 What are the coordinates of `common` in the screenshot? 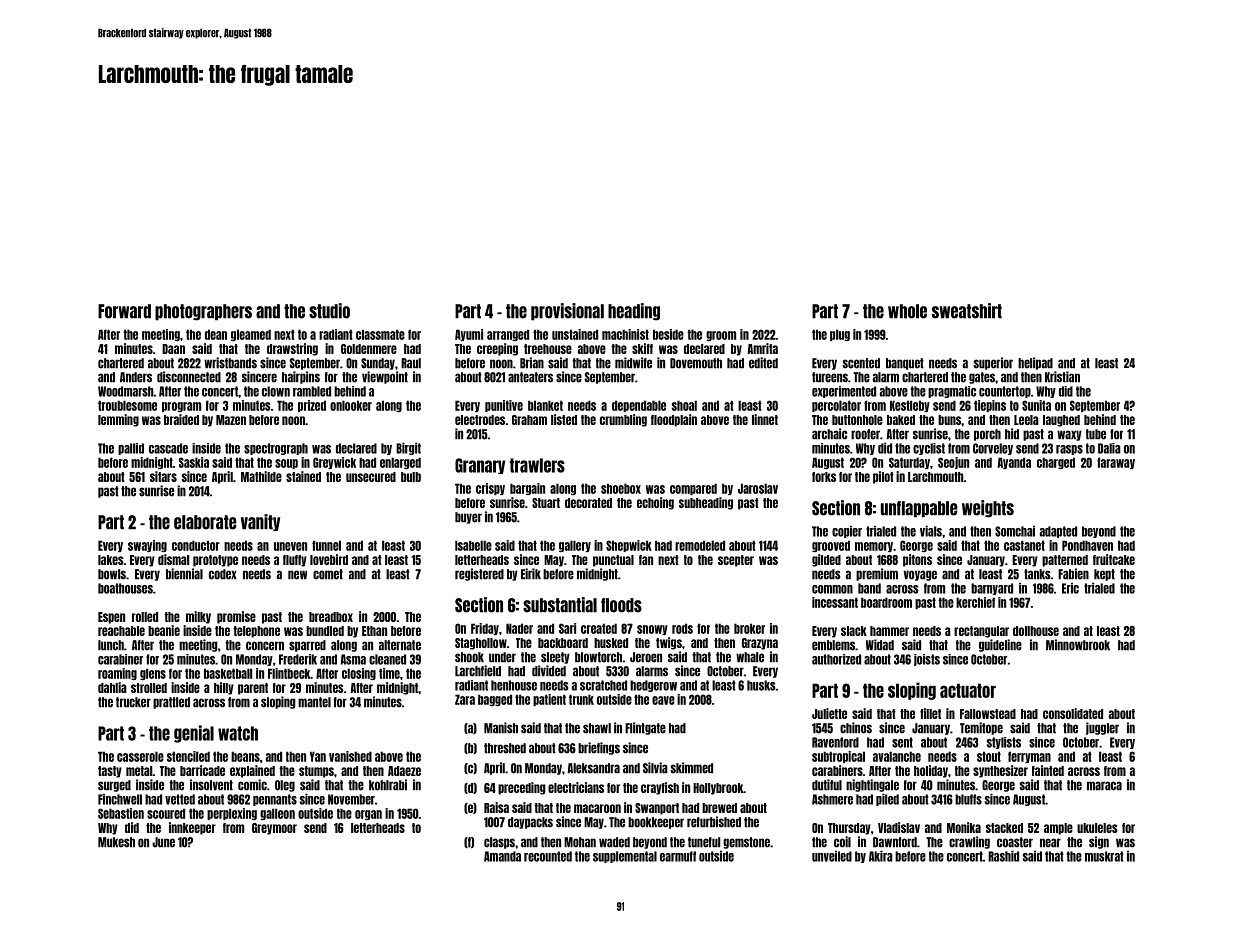 It's located at (832, 589).
